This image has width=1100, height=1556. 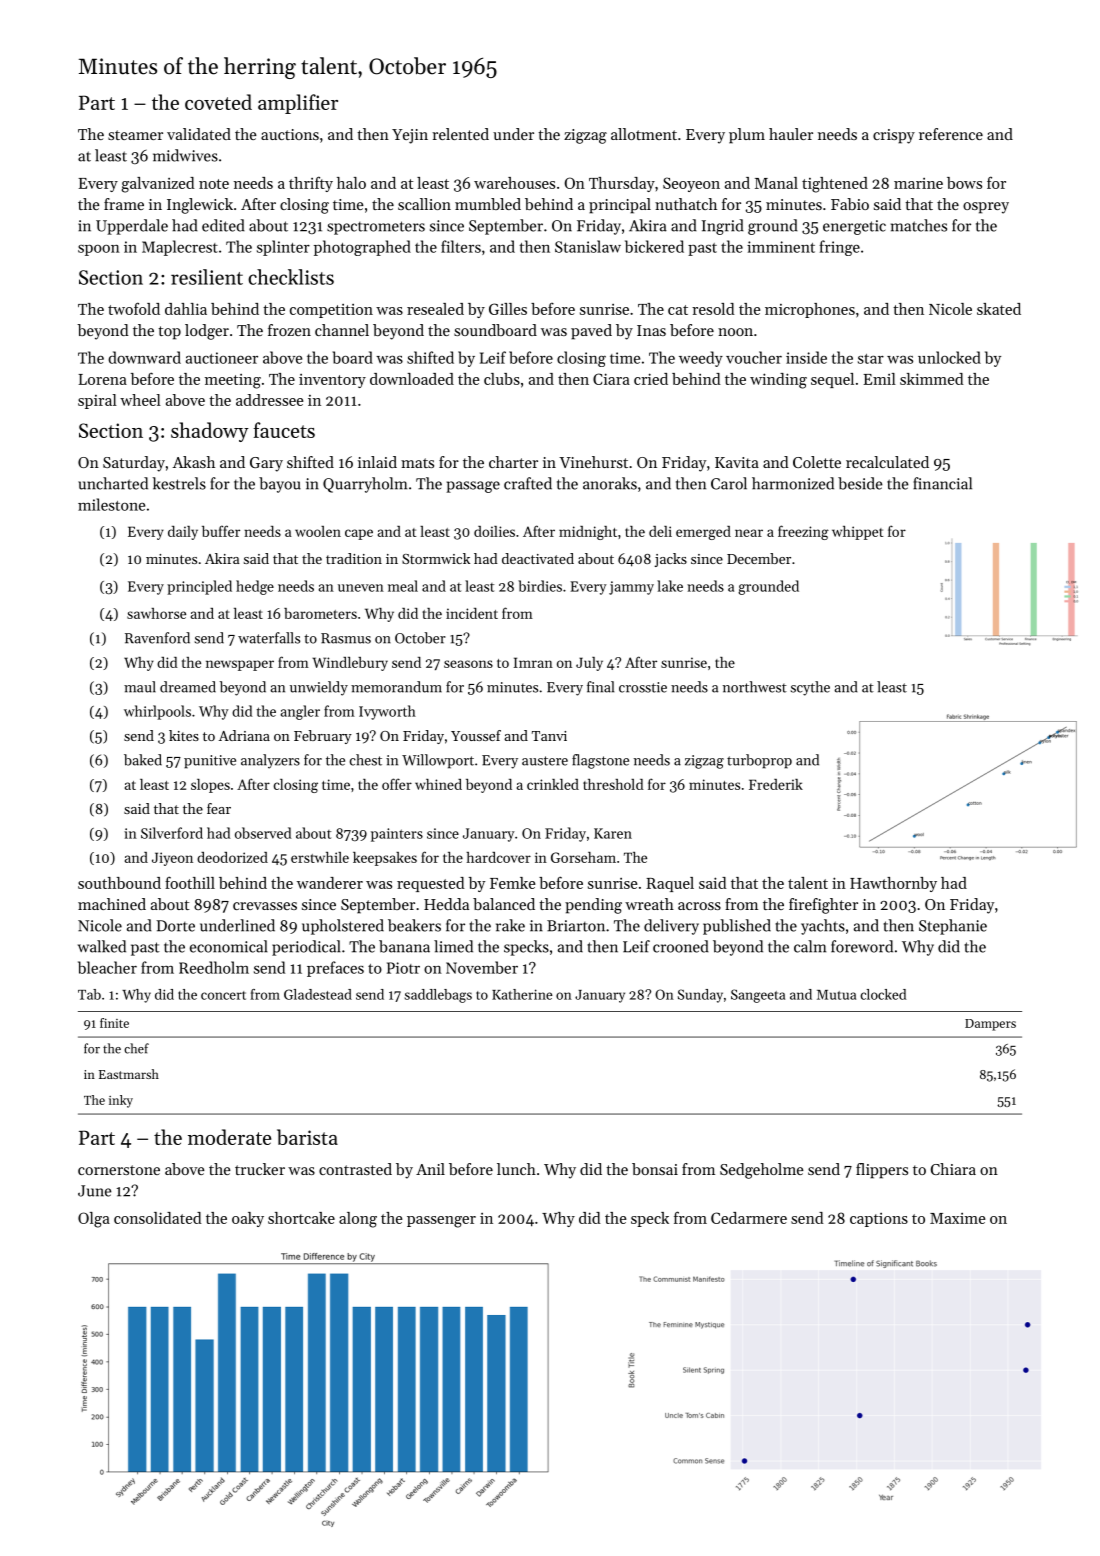 I want to click on bayou, so click(x=280, y=485).
